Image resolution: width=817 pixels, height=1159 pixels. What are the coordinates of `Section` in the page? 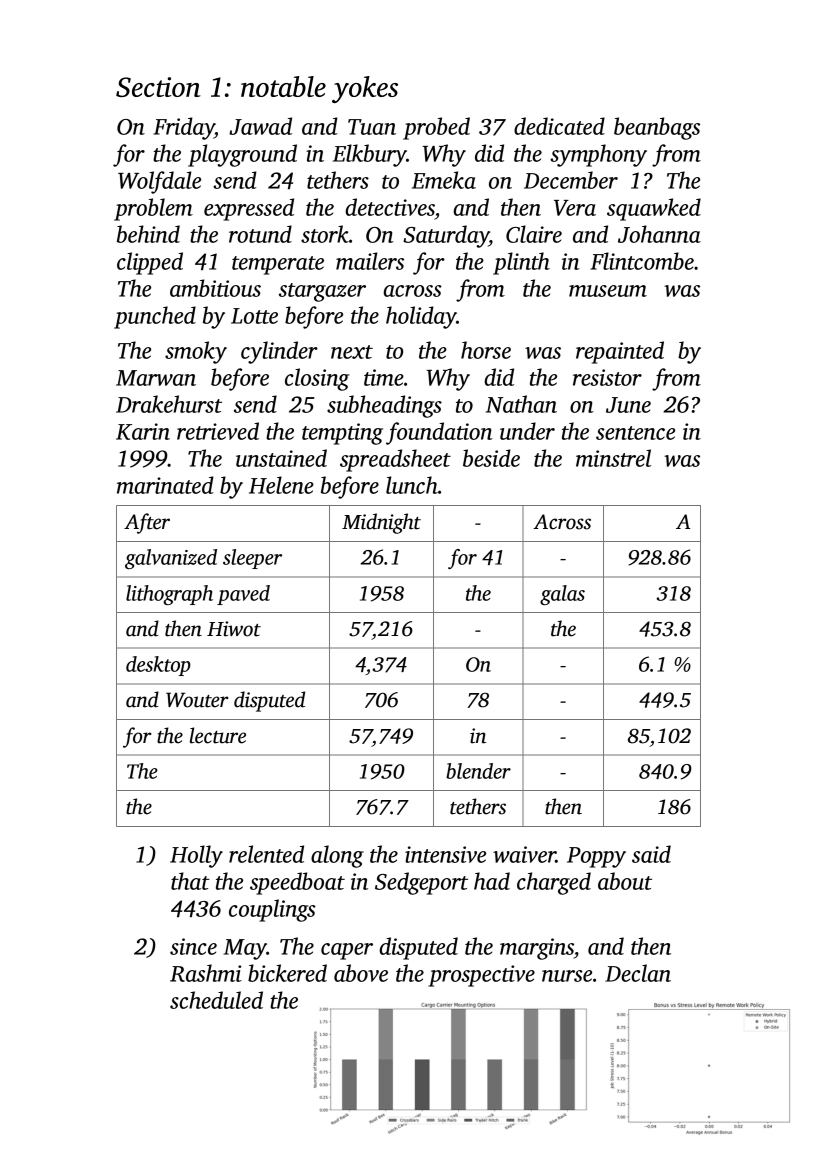 It's located at (158, 87).
